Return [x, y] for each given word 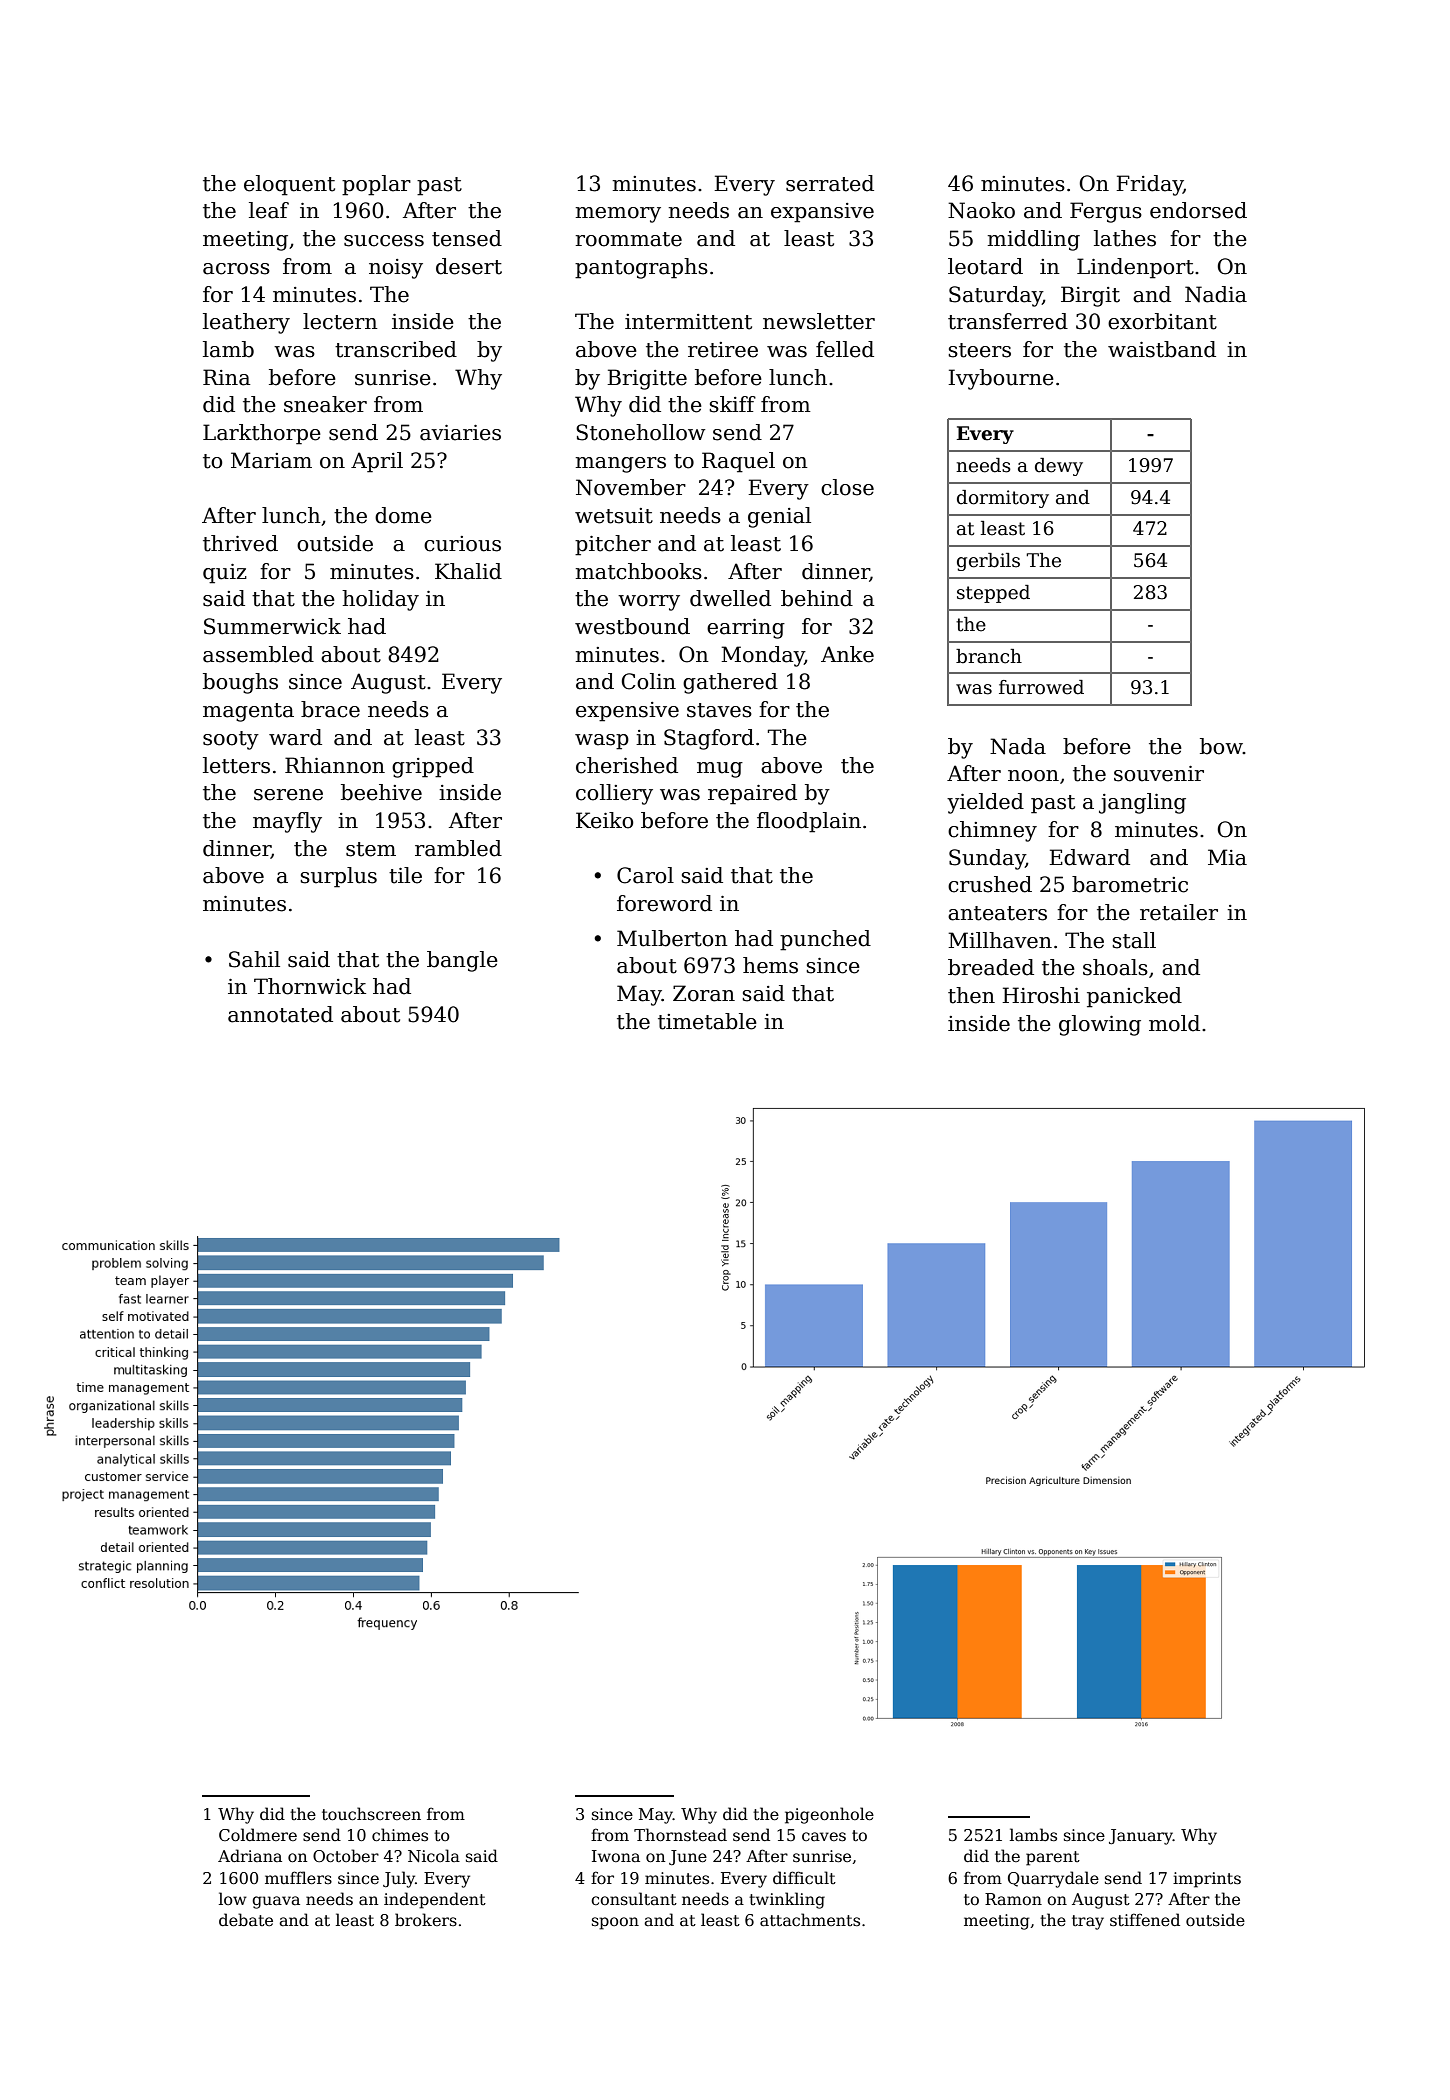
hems [770, 965]
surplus [338, 877]
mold [1174, 1023]
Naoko [981, 210]
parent [1053, 1858]
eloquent [289, 185]
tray [1088, 1922]
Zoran [704, 993]
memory [618, 215]
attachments [810, 1920]
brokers [426, 1919]
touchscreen [371, 1814]
